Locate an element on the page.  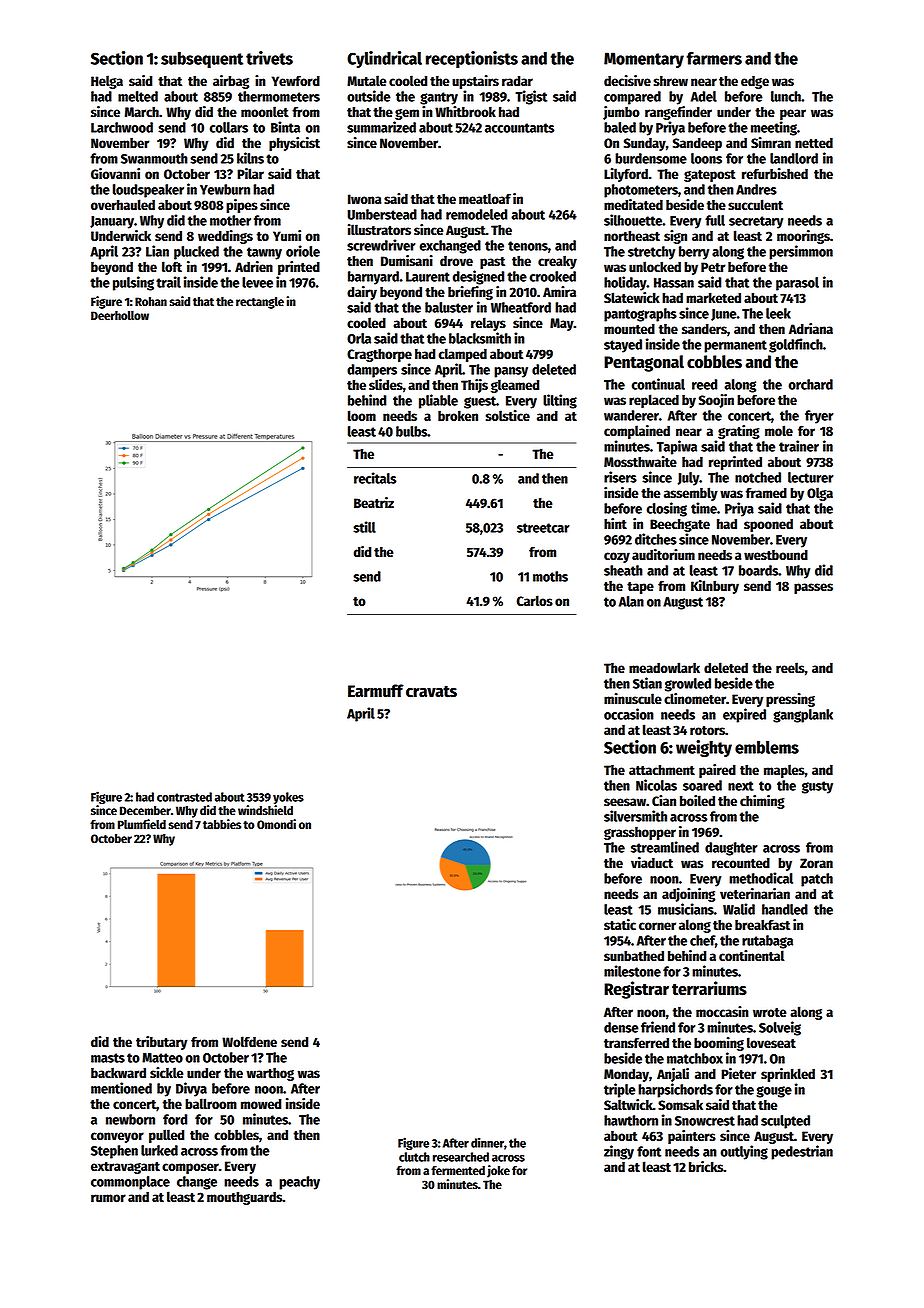
Wolfdene is located at coordinates (249, 1041).
